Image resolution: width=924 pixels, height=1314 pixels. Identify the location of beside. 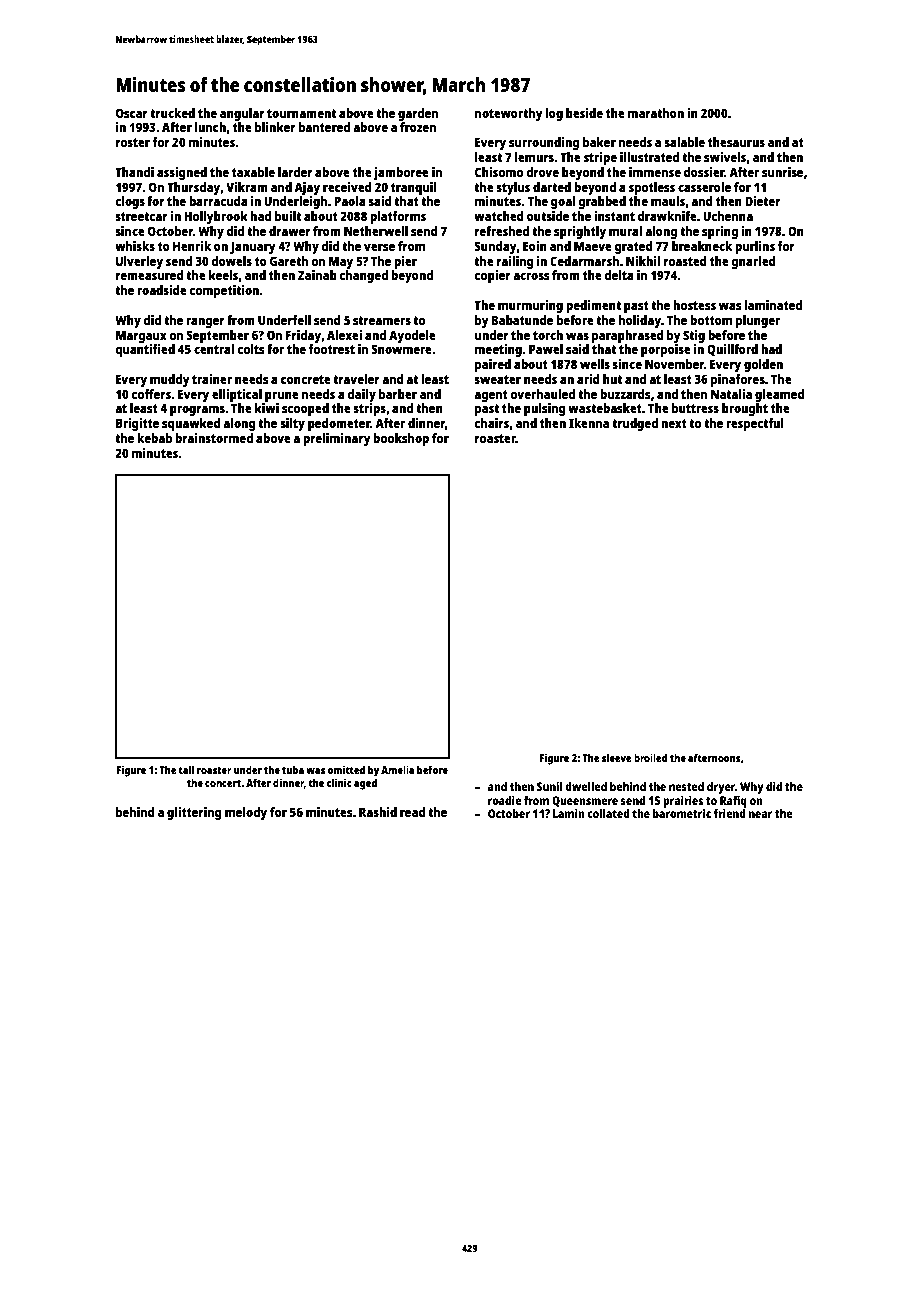
(584, 113).
